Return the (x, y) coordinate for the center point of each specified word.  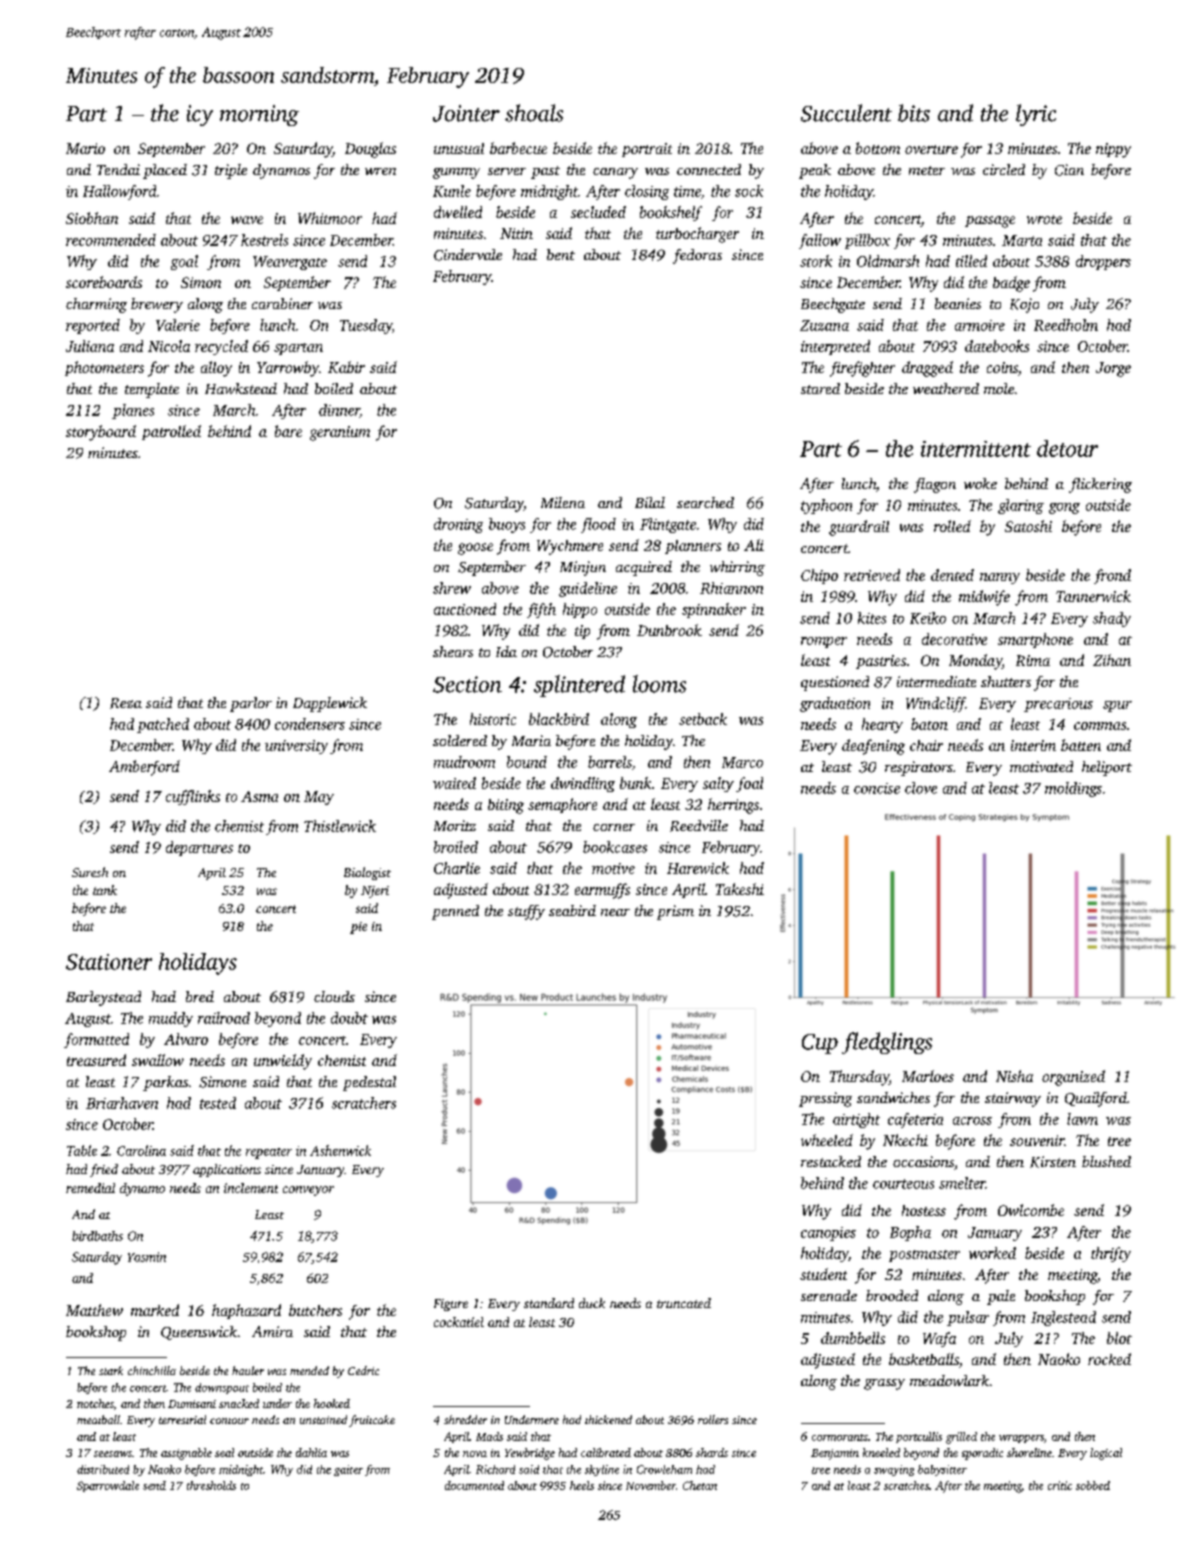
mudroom (464, 762)
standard (549, 1303)
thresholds (211, 1485)
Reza (126, 703)
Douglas (370, 150)
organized (1073, 1078)
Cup (820, 1044)
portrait (647, 150)
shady (1112, 619)
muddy (171, 1019)
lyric (1036, 115)
